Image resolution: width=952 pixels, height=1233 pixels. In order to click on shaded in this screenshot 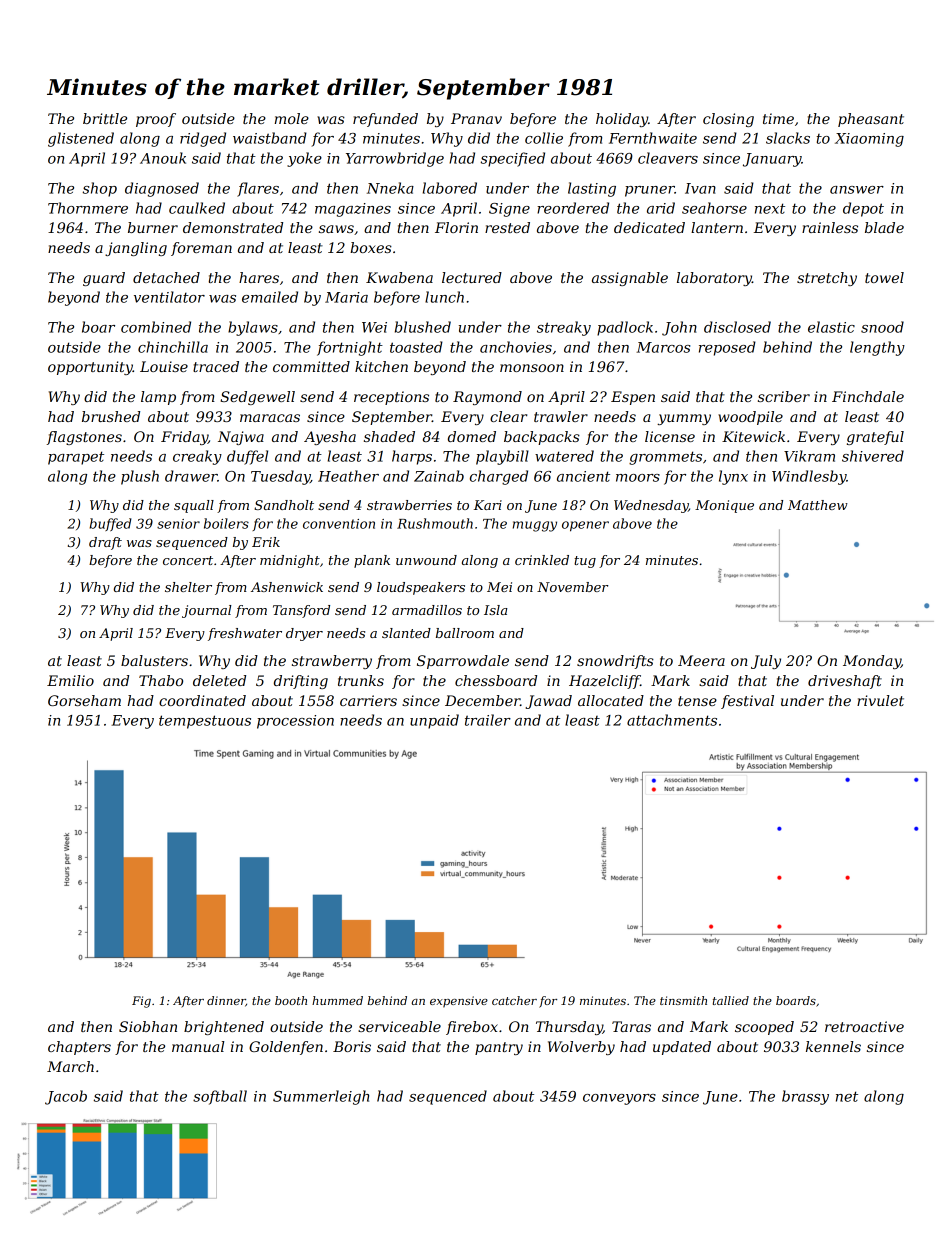, I will do `click(389, 436)`.
